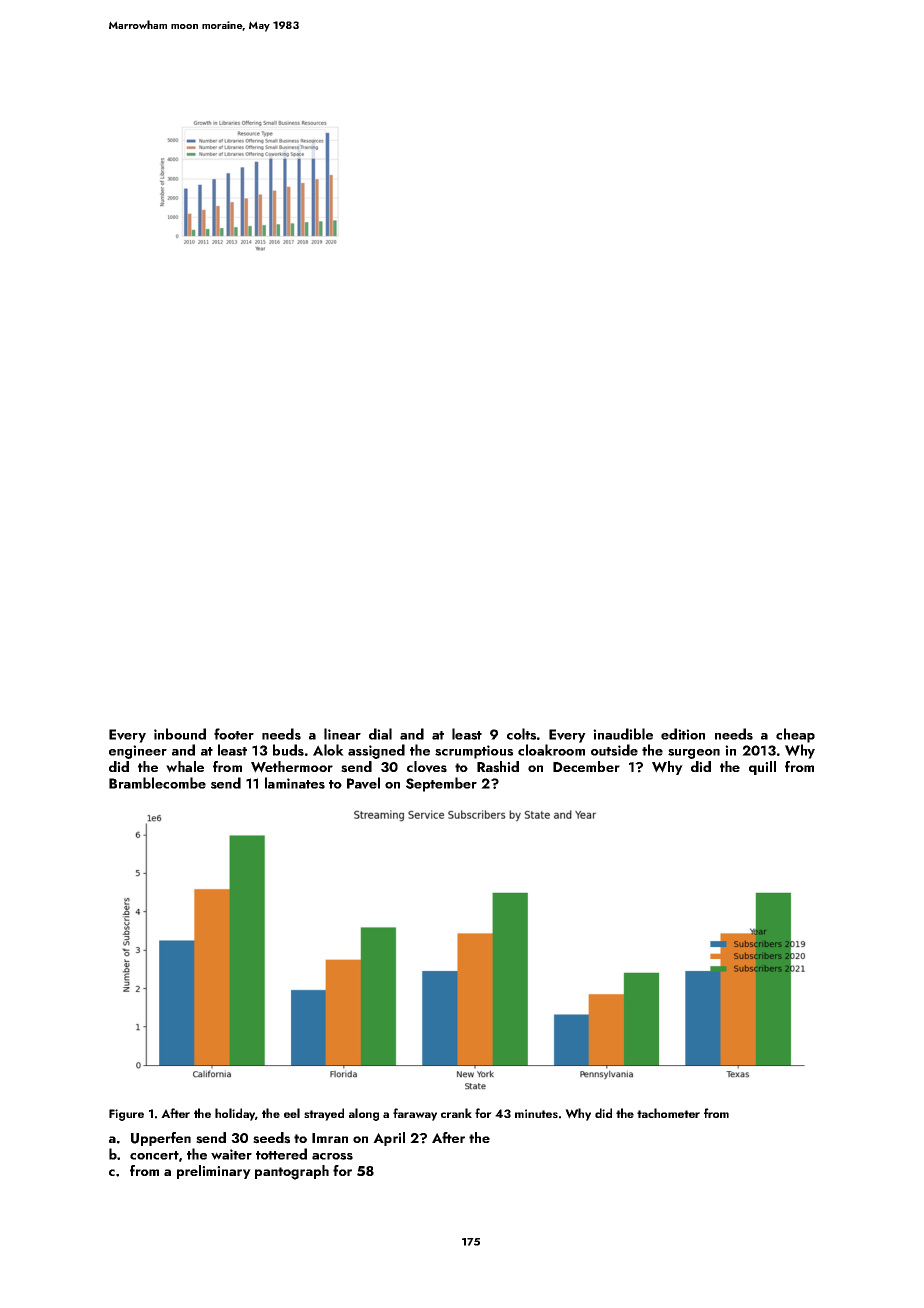 This image has width=924, height=1308. I want to click on outside, so click(614, 750).
